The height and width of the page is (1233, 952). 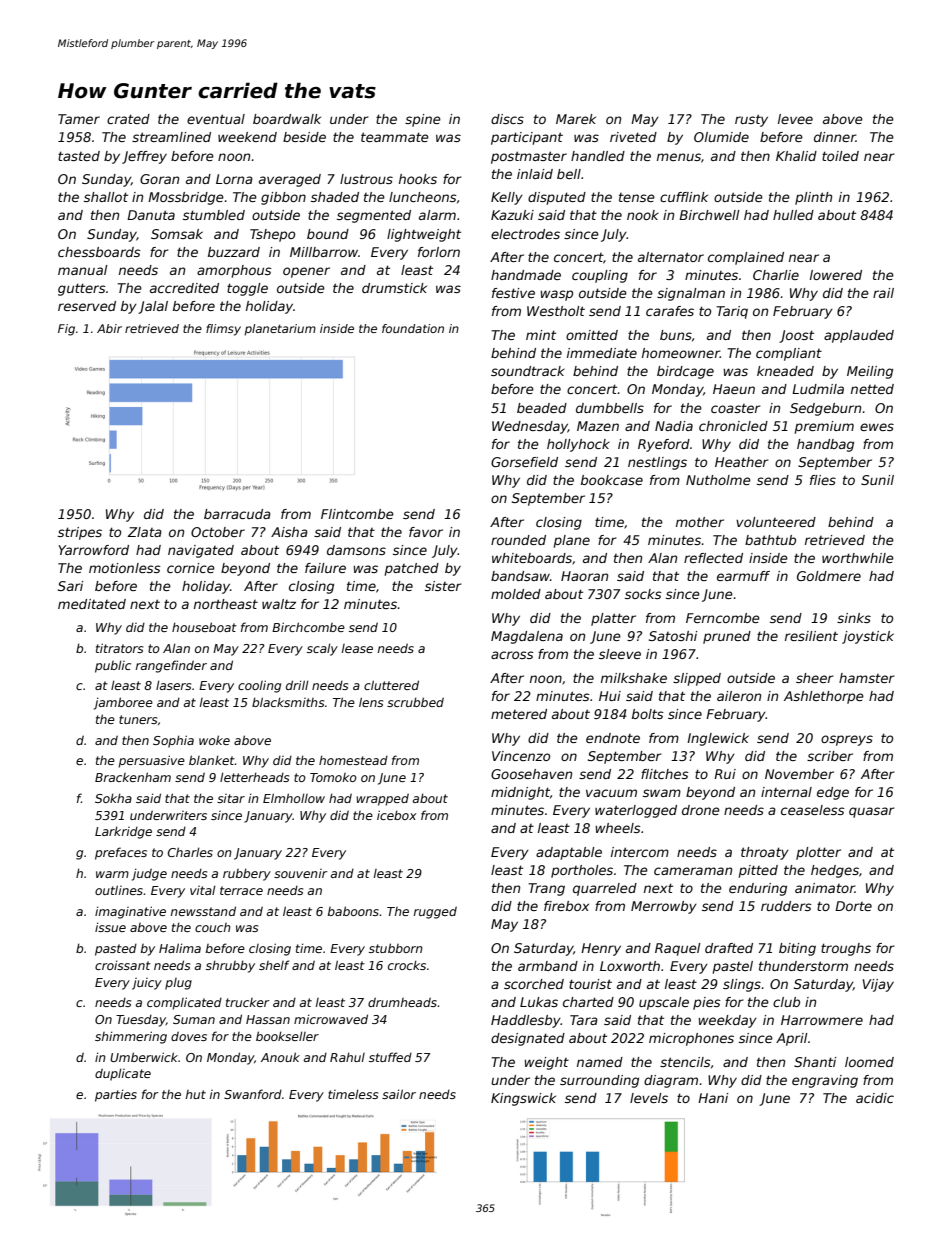 What do you see at coordinates (395, 137) in the page?
I see `teammate` at bounding box center [395, 137].
